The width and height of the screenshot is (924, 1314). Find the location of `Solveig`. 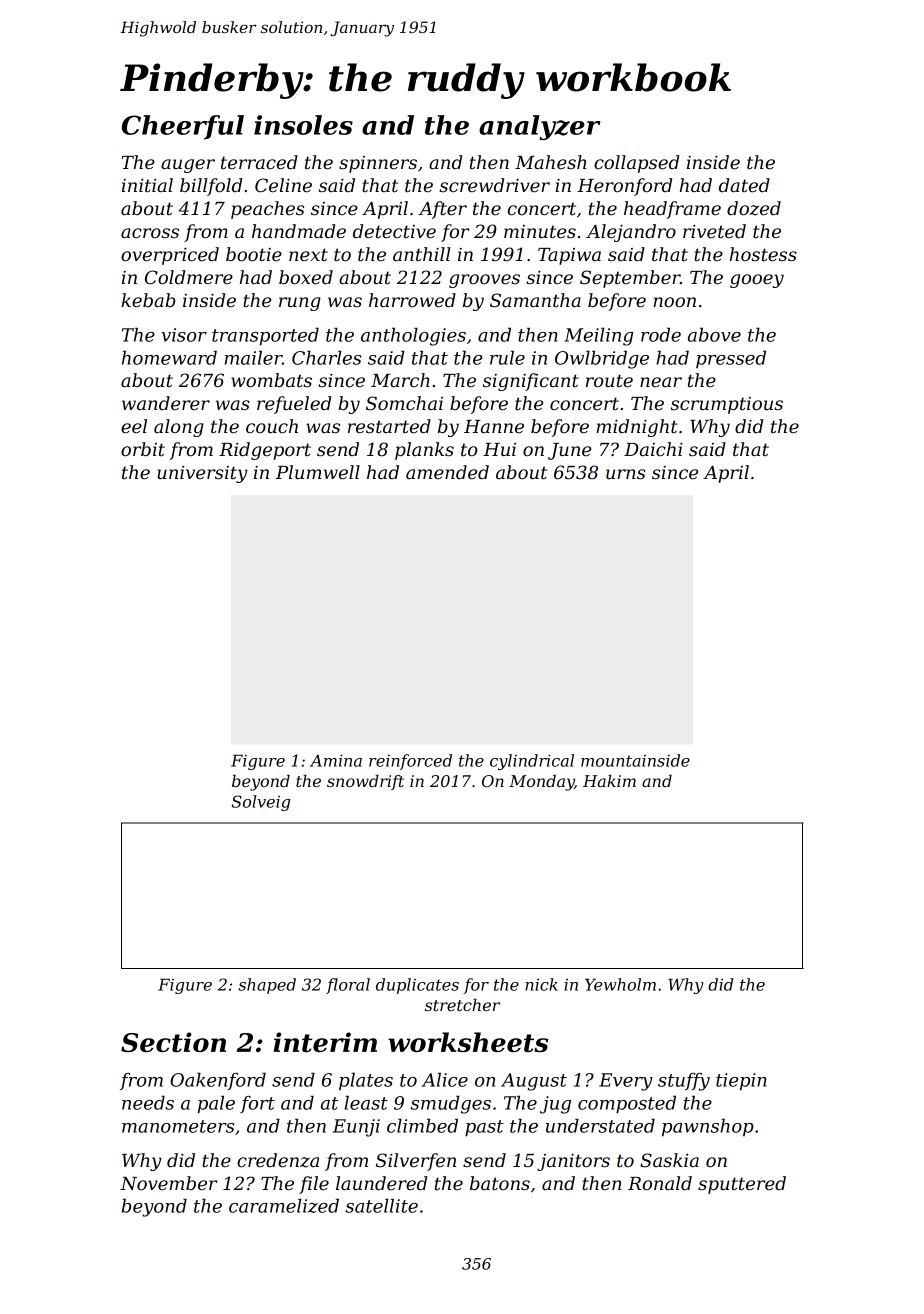

Solveig is located at coordinates (260, 803).
